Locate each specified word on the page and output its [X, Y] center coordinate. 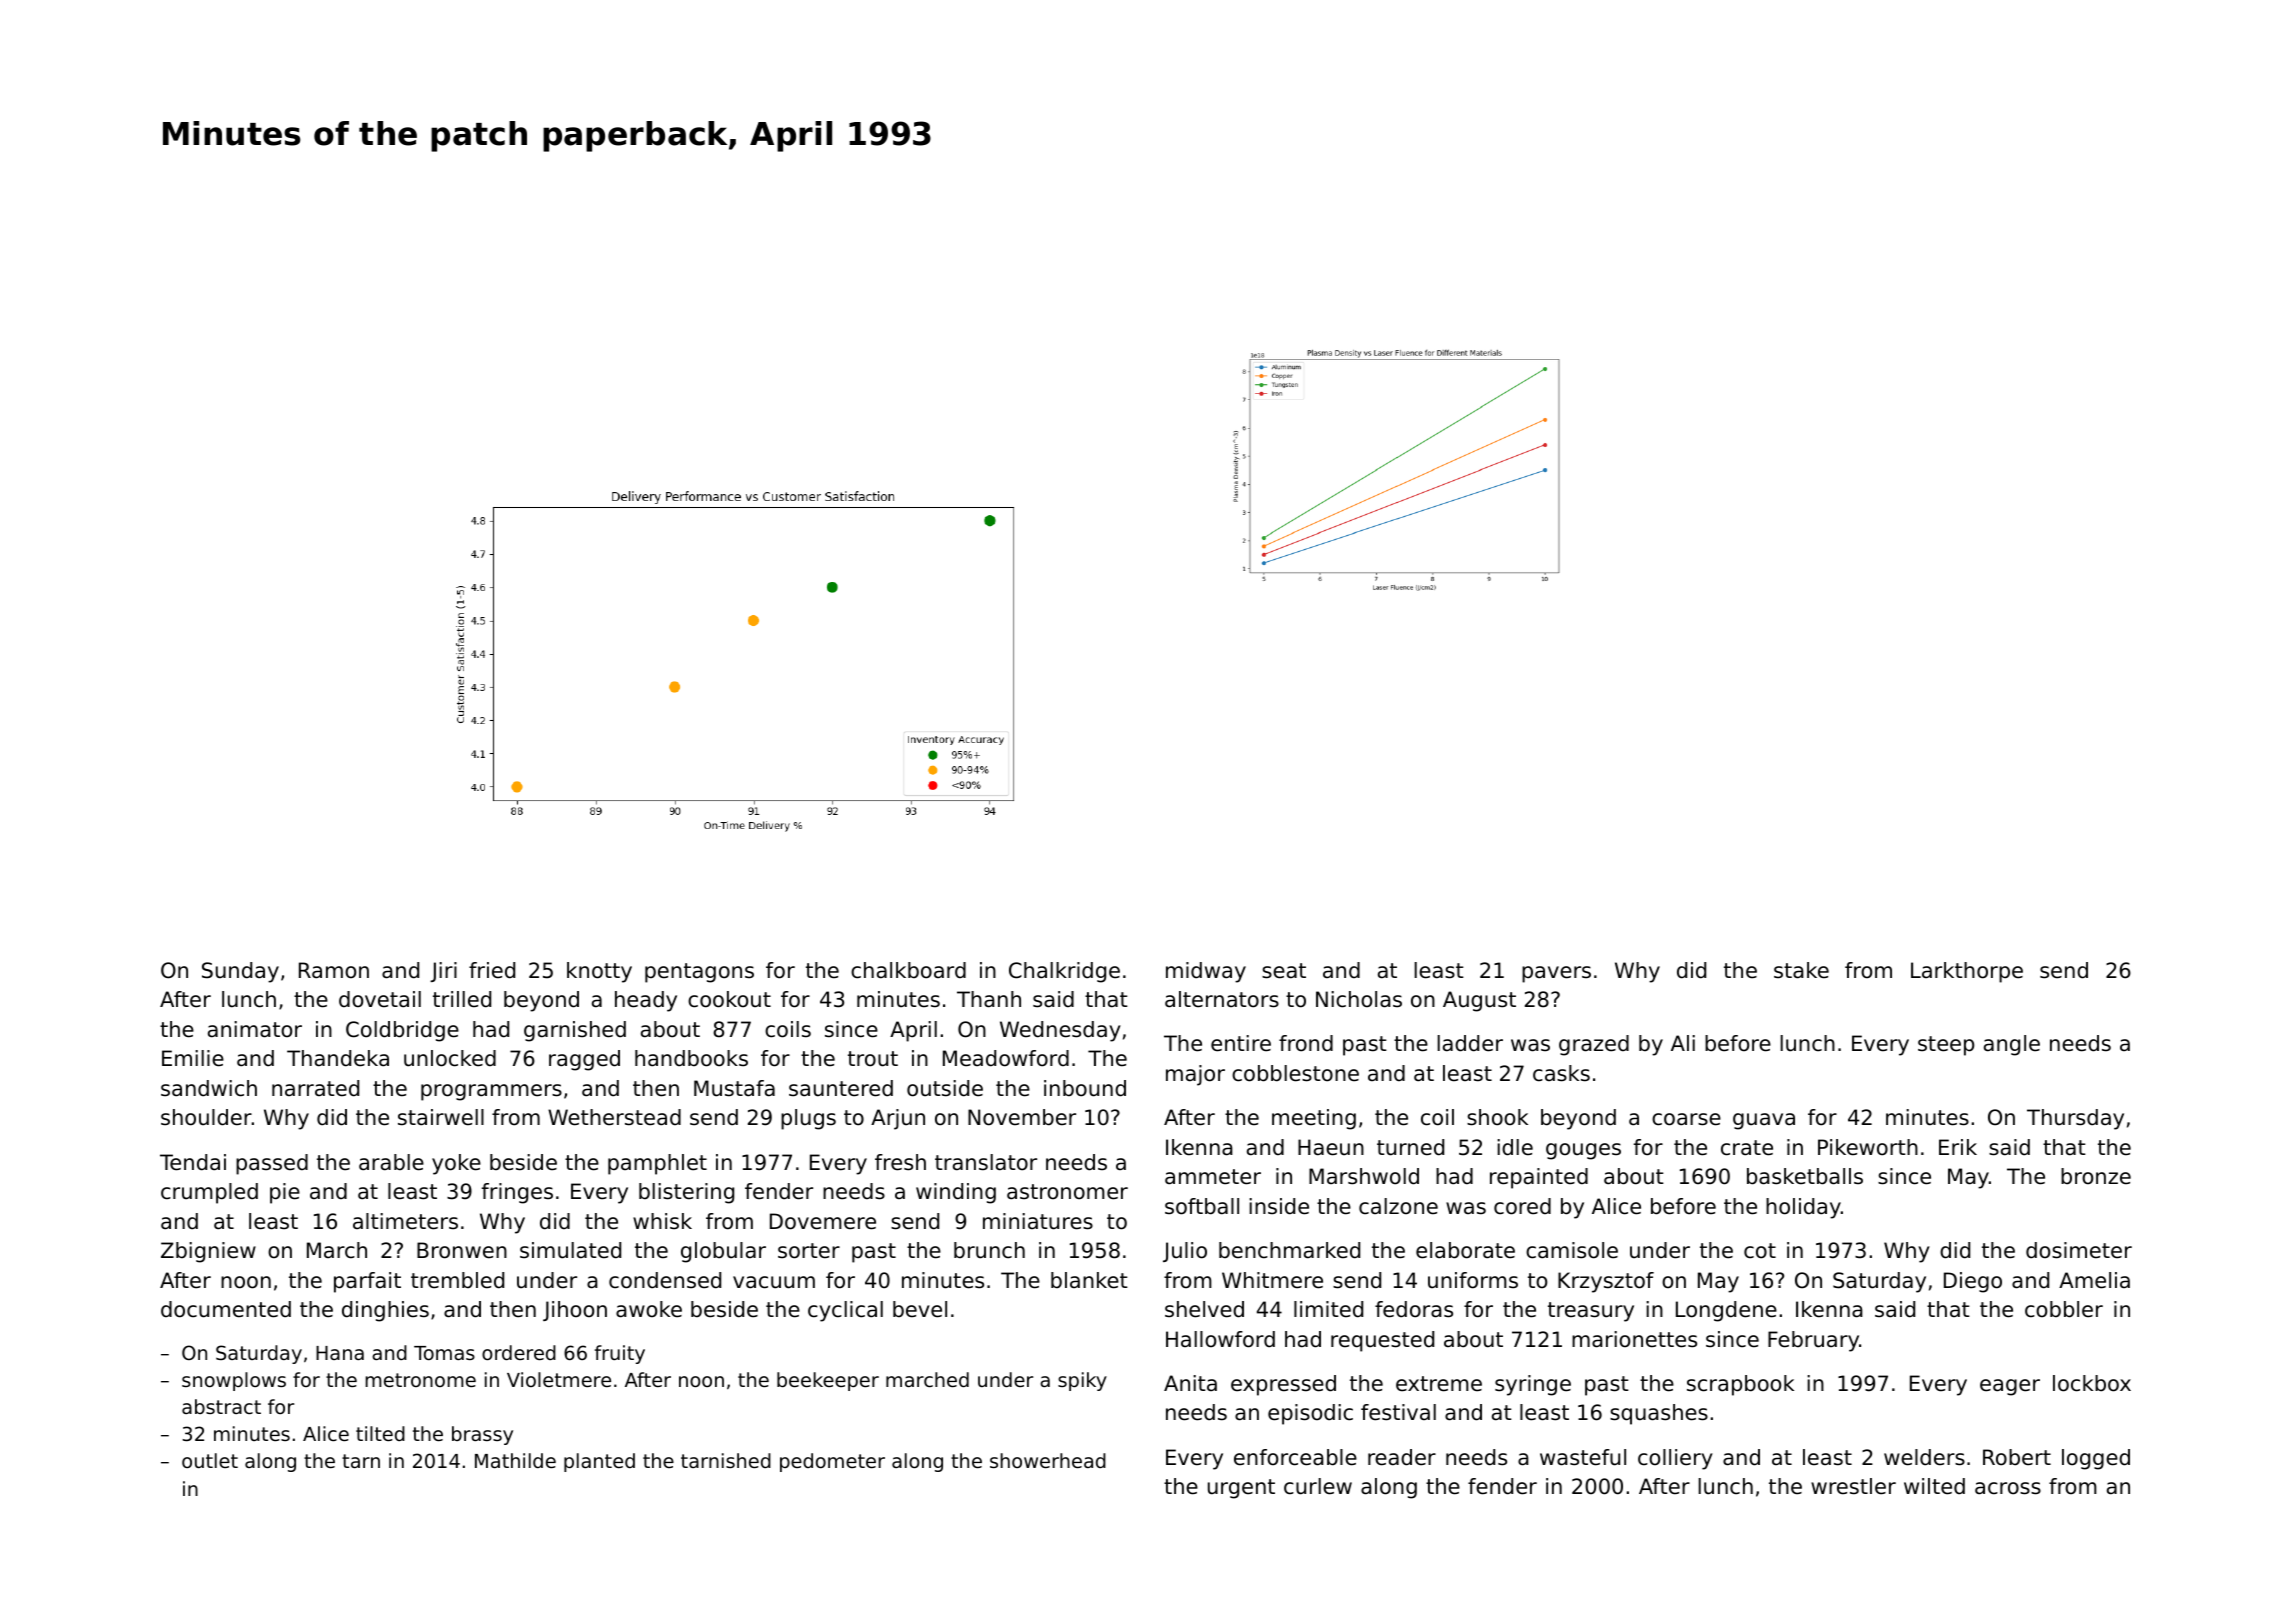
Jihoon [575, 1311]
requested [1382, 1341]
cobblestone [1295, 1073]
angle [2012, 1045]
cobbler [2064, 1309]
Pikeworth [1868, 1147]
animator [255, 1029]
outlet [210, 1460]
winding [956, 1193]
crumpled [209, 1193]
